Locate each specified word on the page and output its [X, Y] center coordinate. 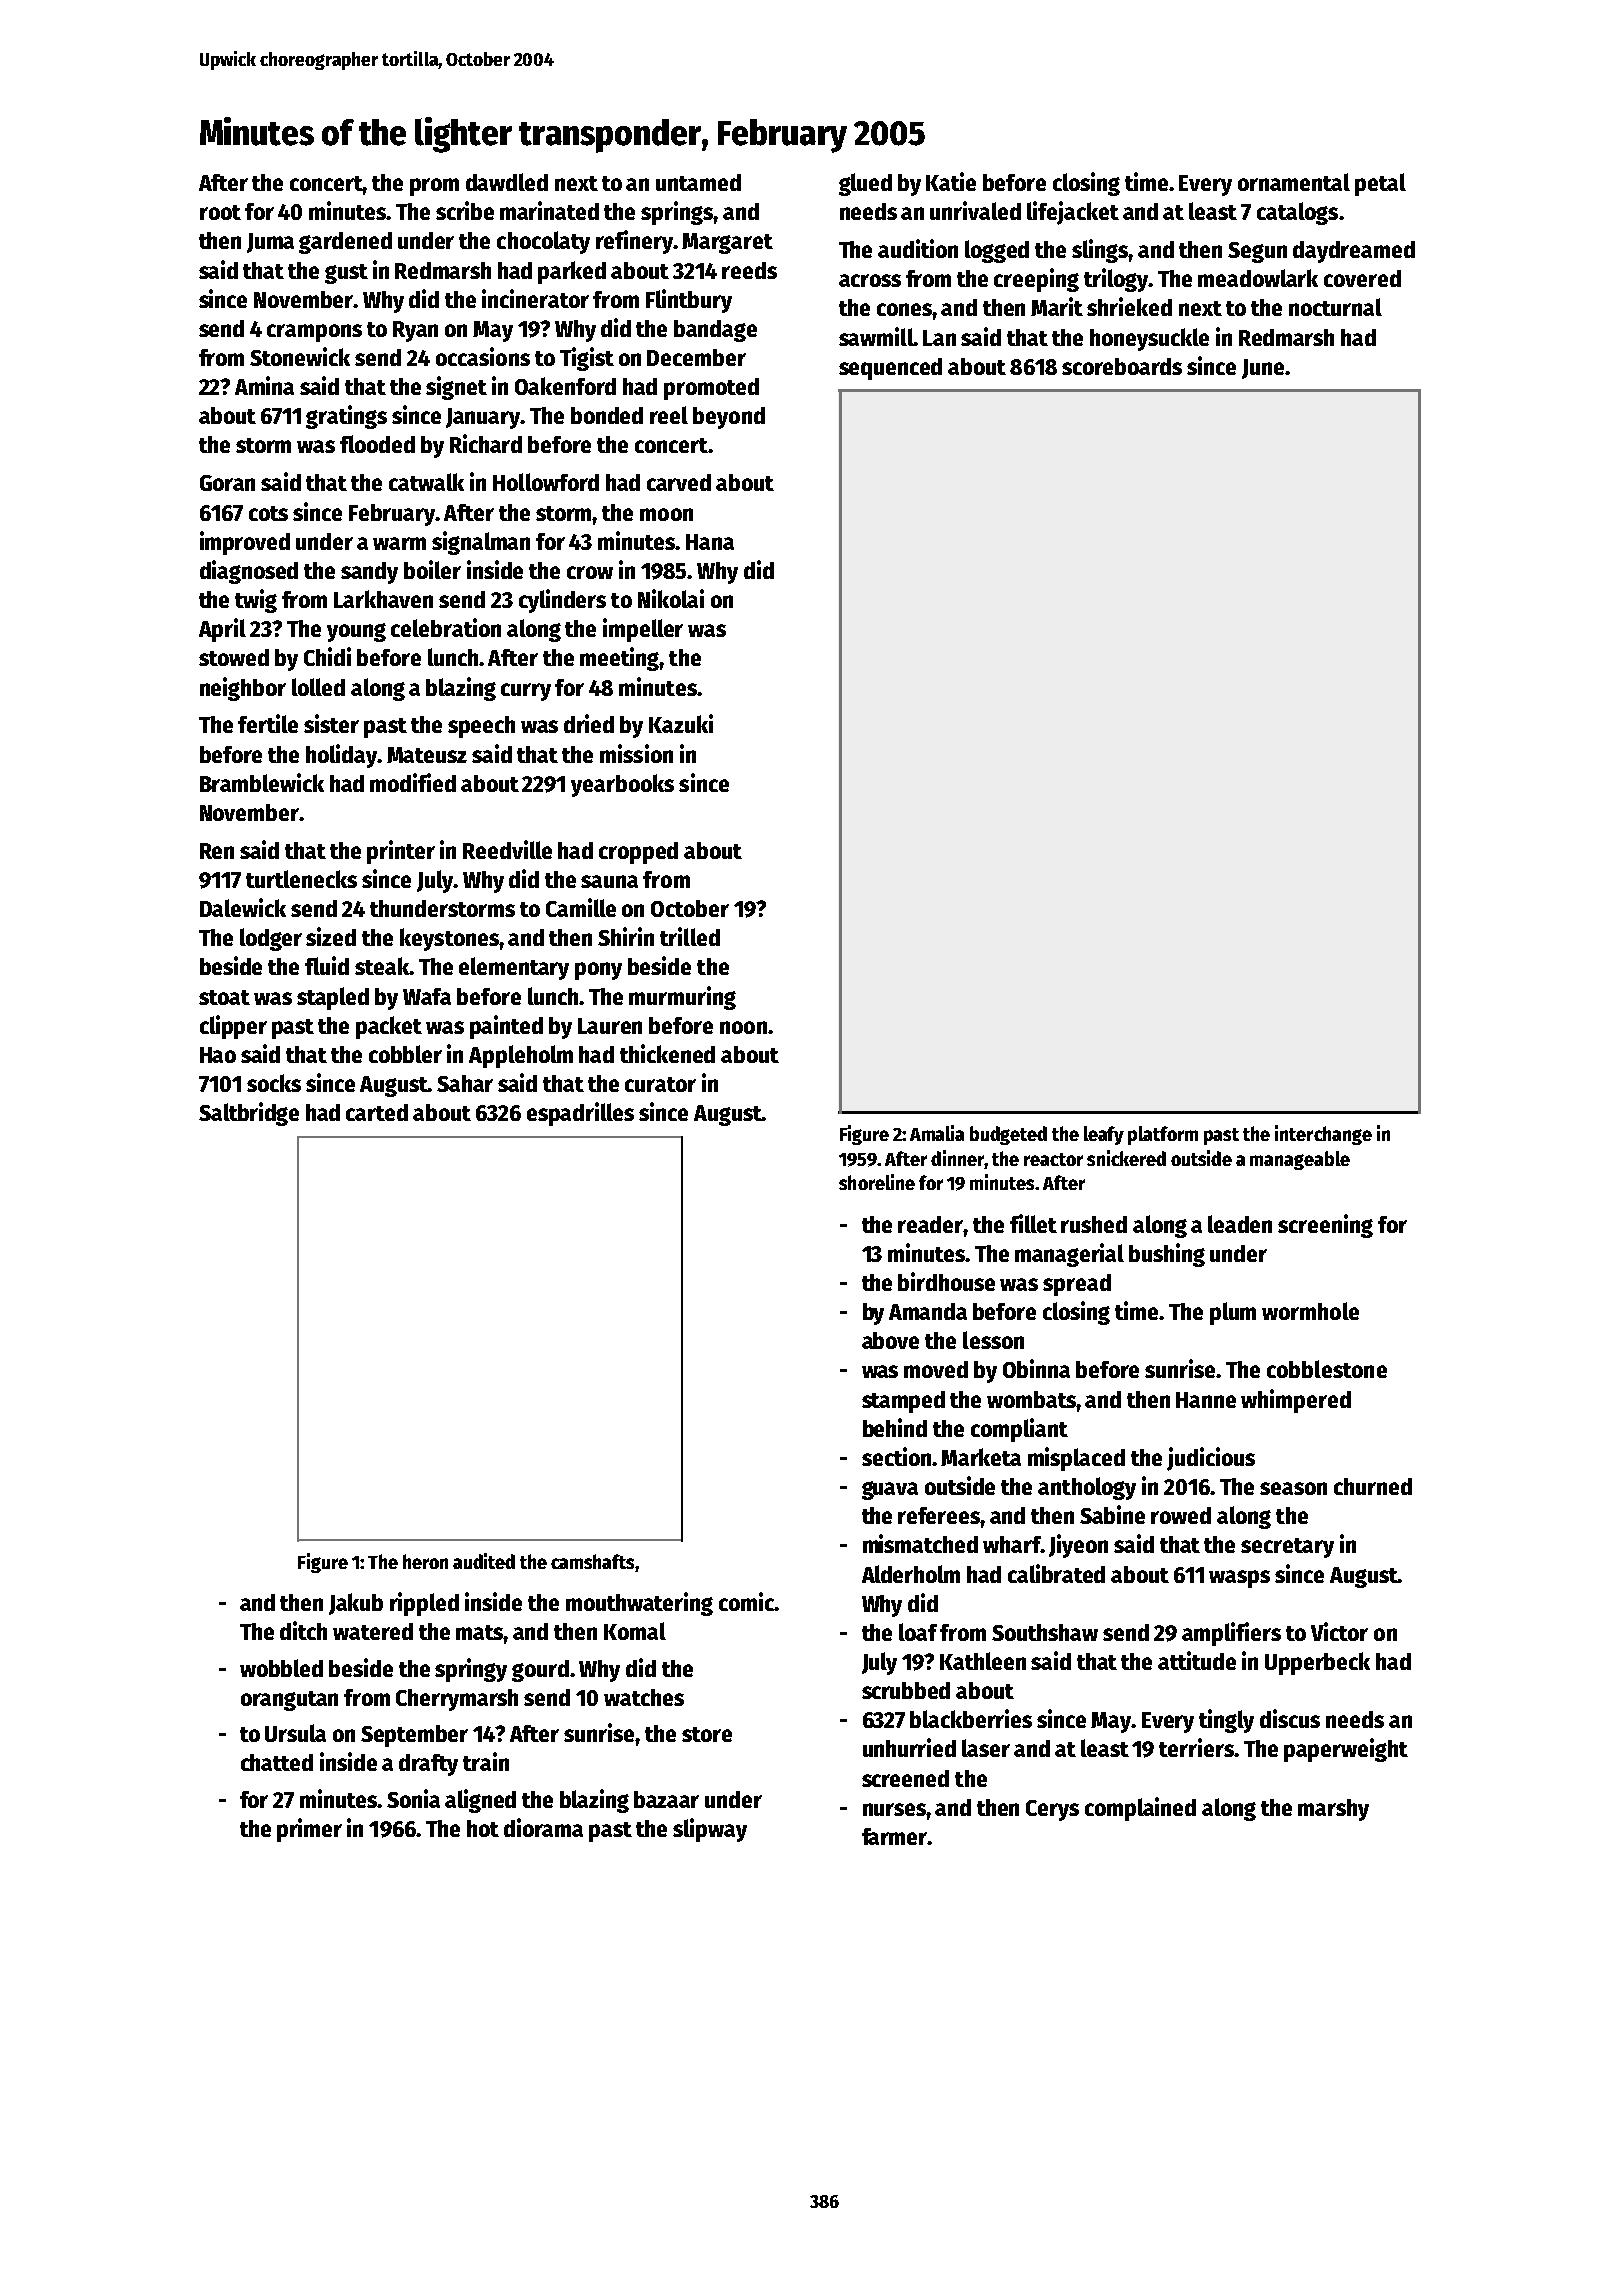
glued [865, 184]
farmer [895, 1836]
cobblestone [1327, 1369]
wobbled [281, 1668]
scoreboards [1122, 366]
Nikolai [671, 598]
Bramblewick [262, 782]
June [1263, 369]
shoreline [877, 1182]
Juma [270, 243]
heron [425, 1561]
